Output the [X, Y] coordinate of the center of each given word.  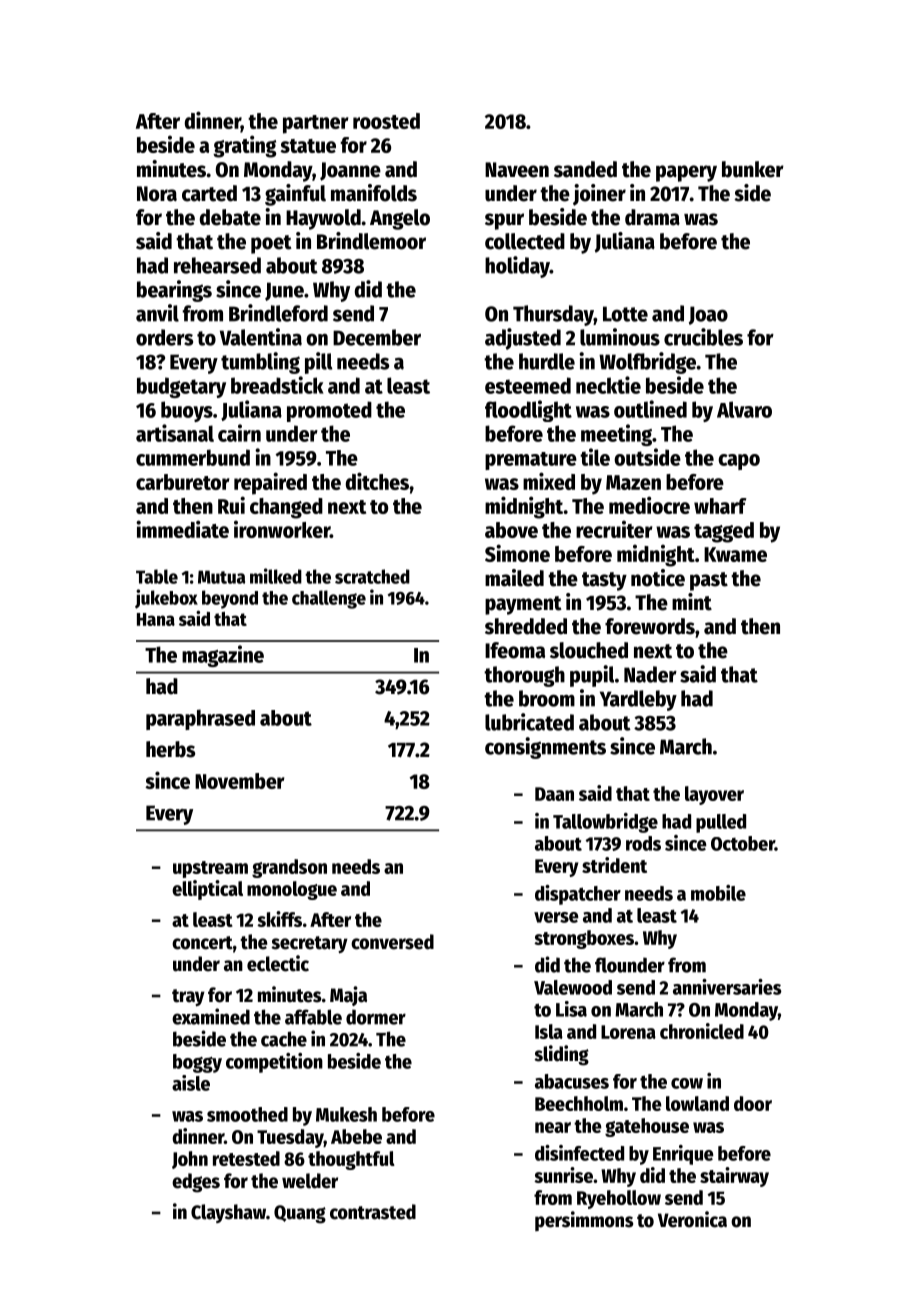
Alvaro [744, 409]
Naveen [517, 170]
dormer [376, 1017]
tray [188, 997]
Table [157, 576]
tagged [724, 532]
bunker [753, 169]
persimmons [584, 1221]
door [753, 1103]
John [190, 1160]
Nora [157, 194]
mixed [549, 481]
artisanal [175, 433]
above [511, 530]
